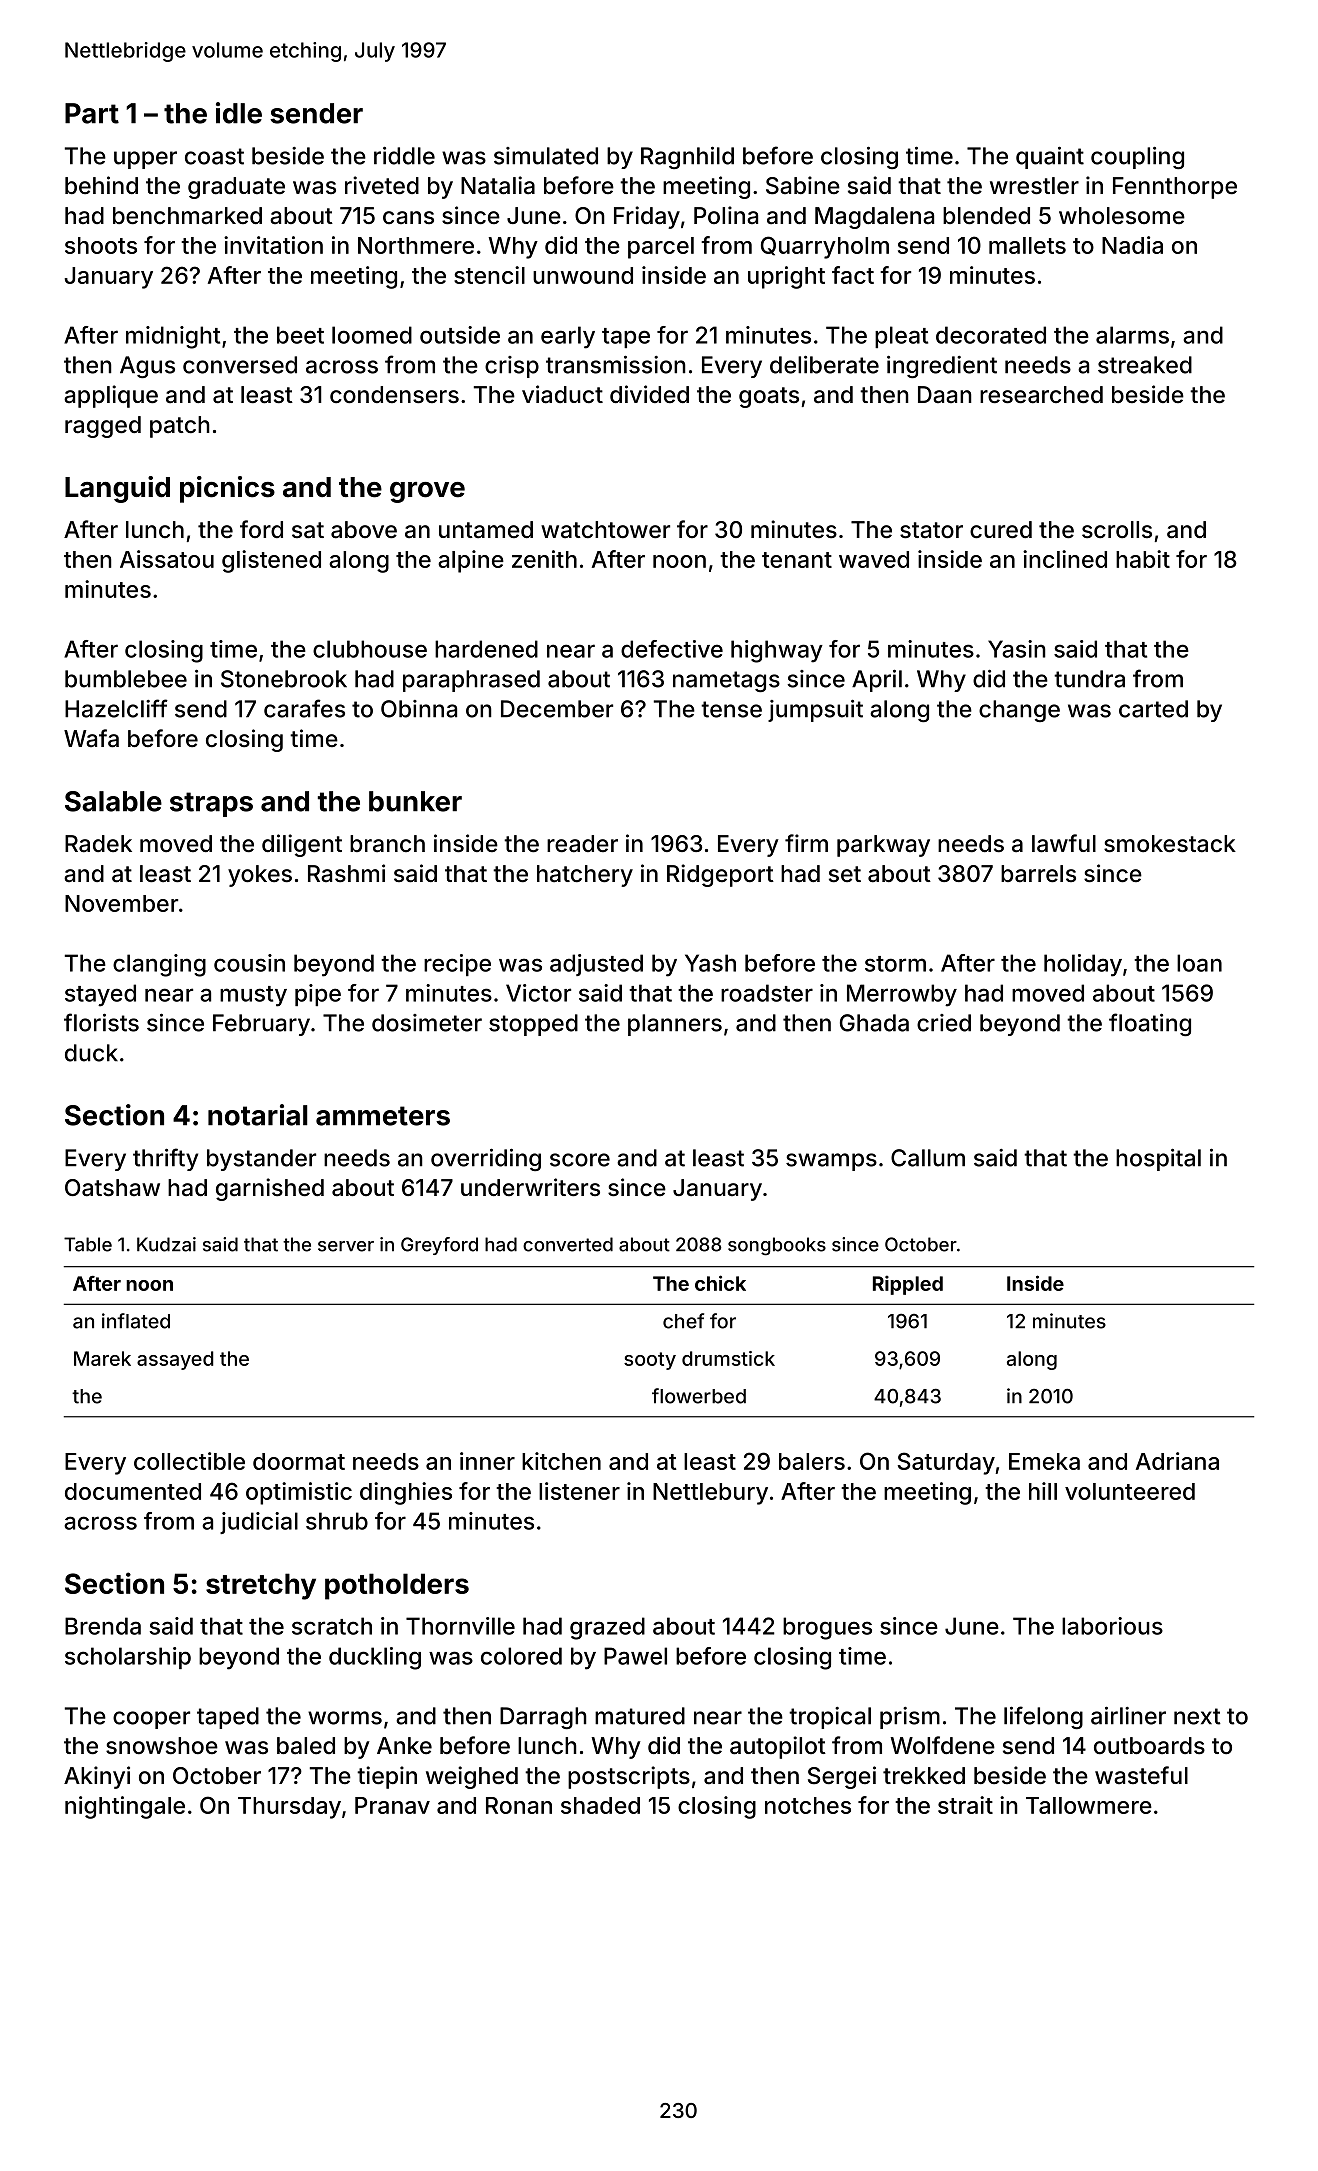 The image size is (1318, 2171). What do you see at coordinates (965, 1805) in the screenshot?
I see `strait` at bounding box center [965, 1805].
